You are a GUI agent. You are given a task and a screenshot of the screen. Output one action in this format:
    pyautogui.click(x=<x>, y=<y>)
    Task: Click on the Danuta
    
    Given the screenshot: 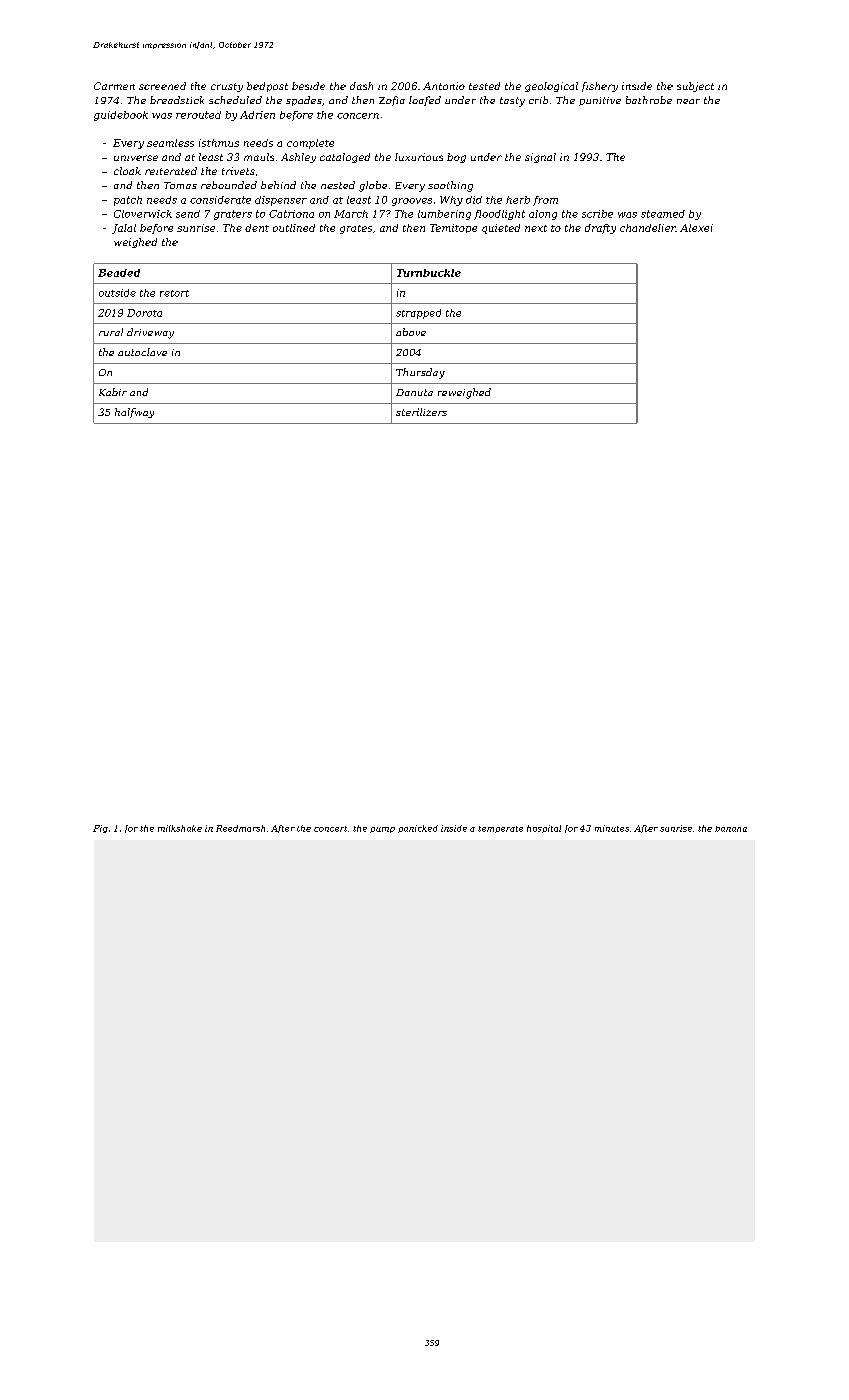 What is the action you would take?
    pyautogui.click(x=414, y=392)
